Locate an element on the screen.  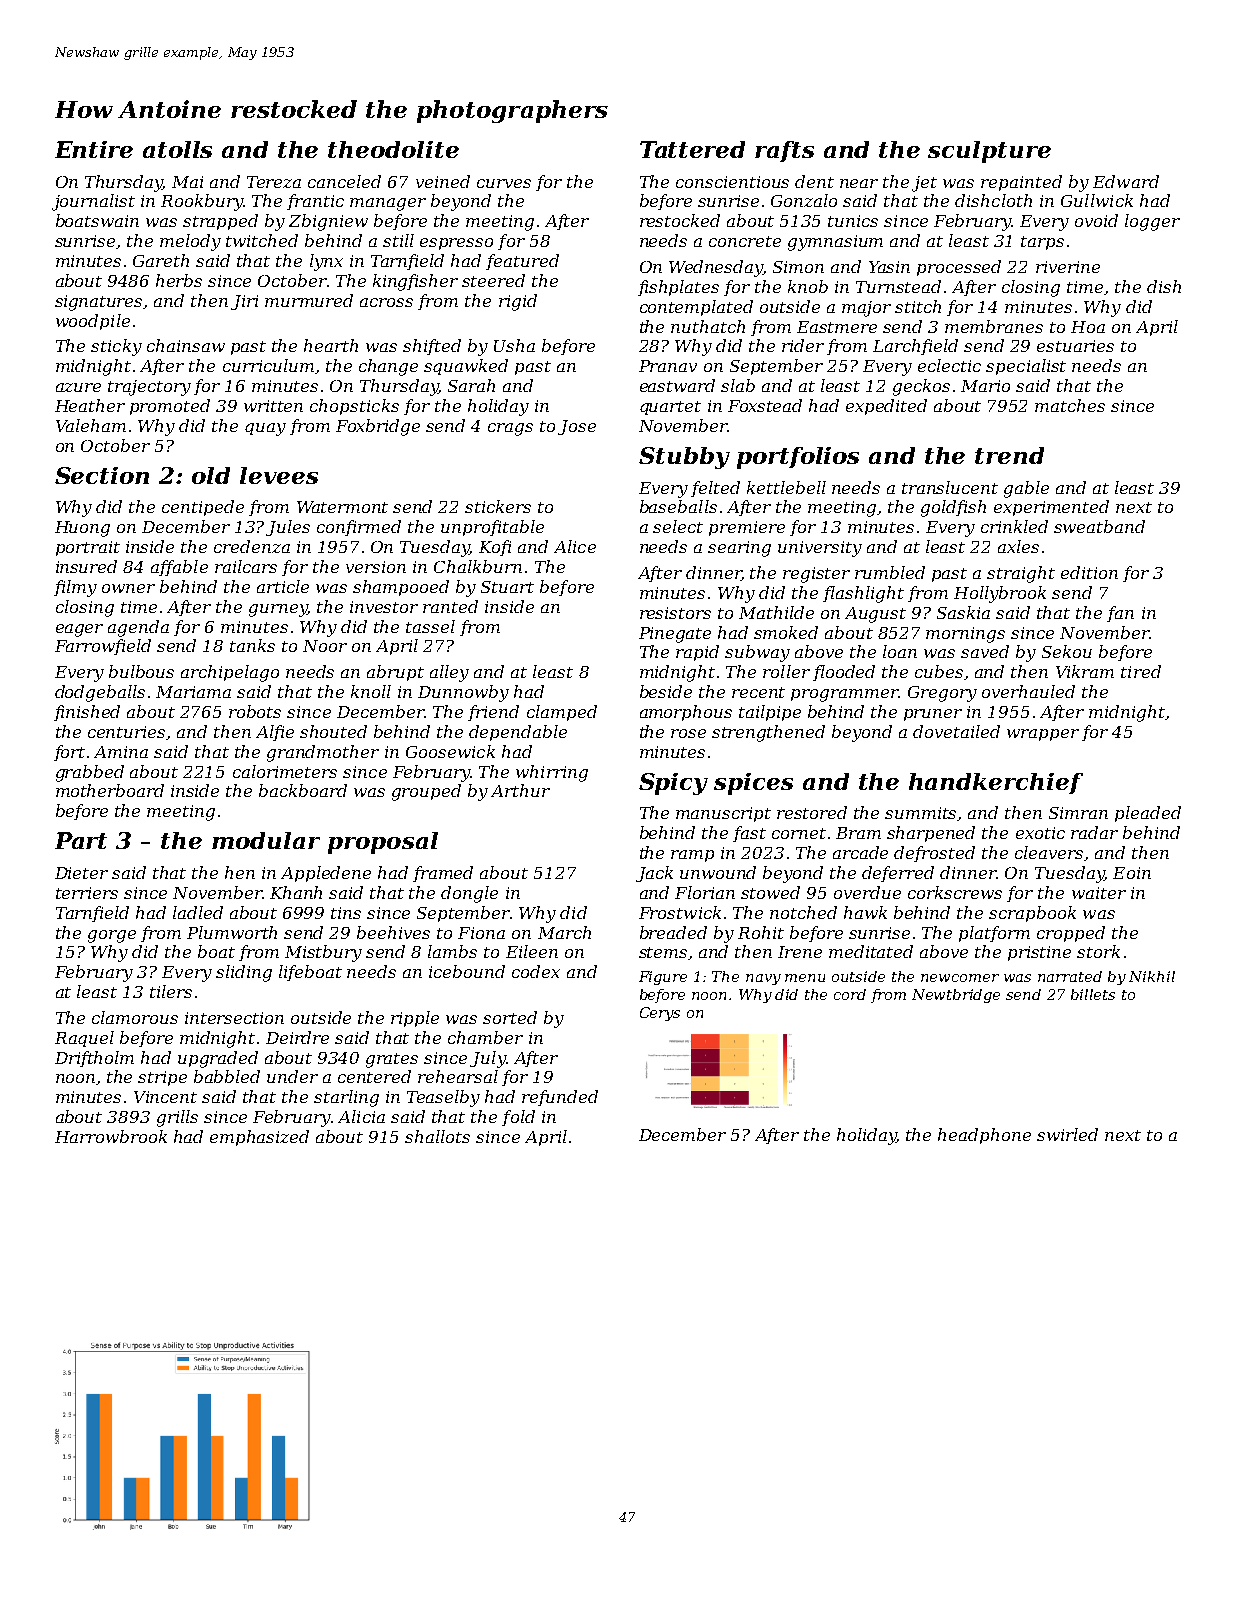
conscientious is located at coordinates (732, 182).
